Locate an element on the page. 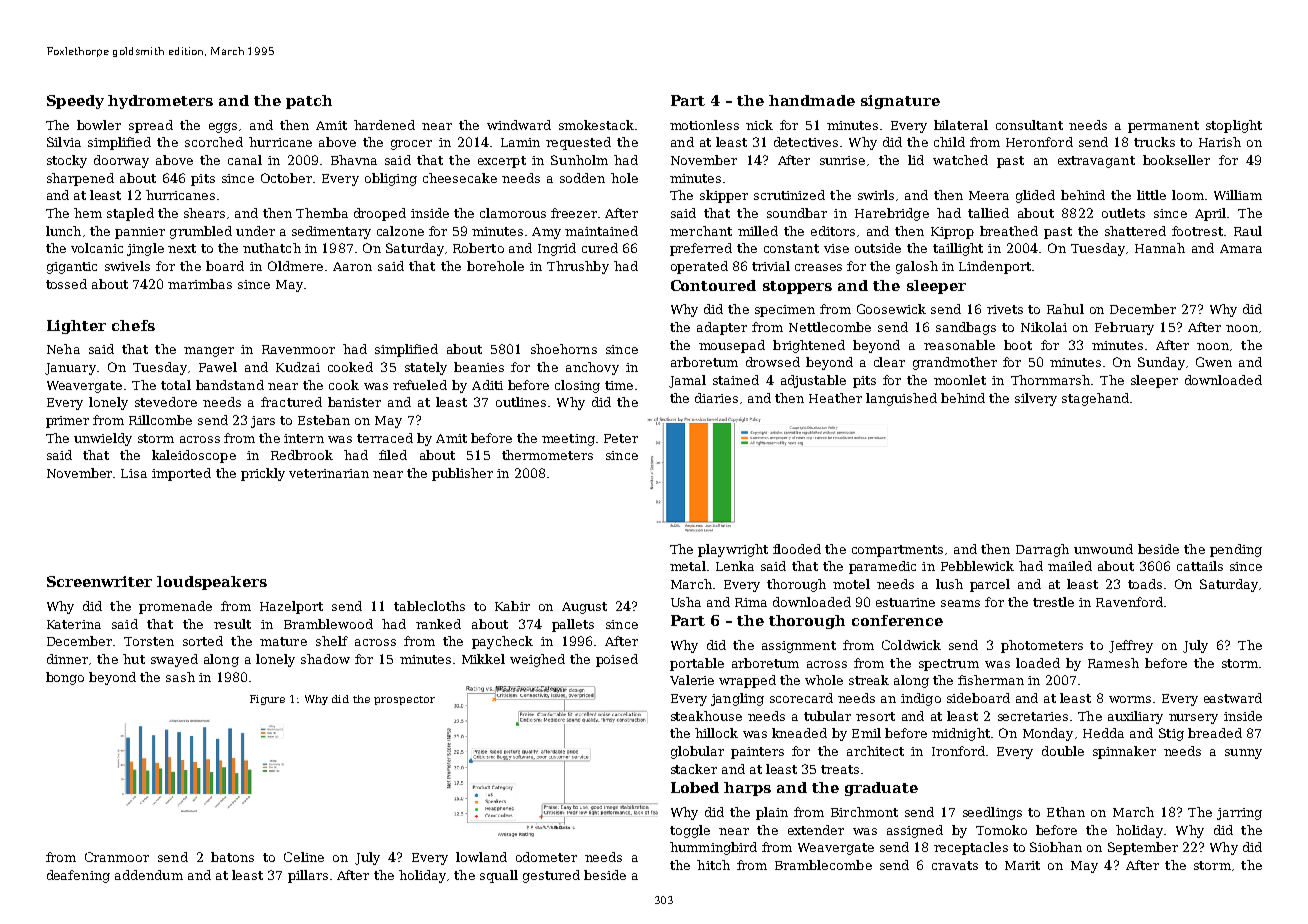 Image resolution: width=1308 pixels, height=924 pixels. Hazelport is located at coordinates (291, 607).
